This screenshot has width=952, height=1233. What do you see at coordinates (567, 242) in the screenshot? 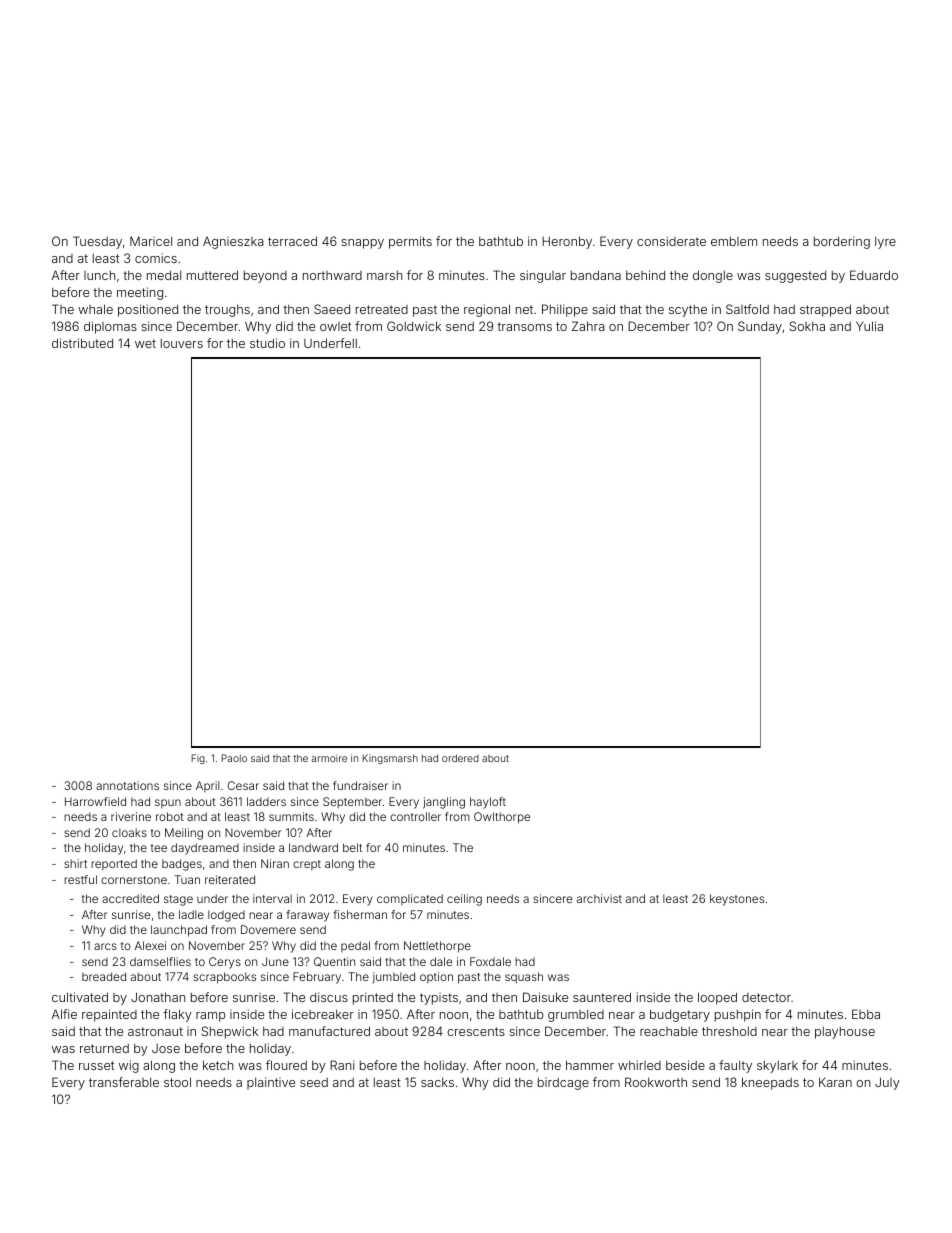
I see `Heronby` at bounding box center [567, 242].
